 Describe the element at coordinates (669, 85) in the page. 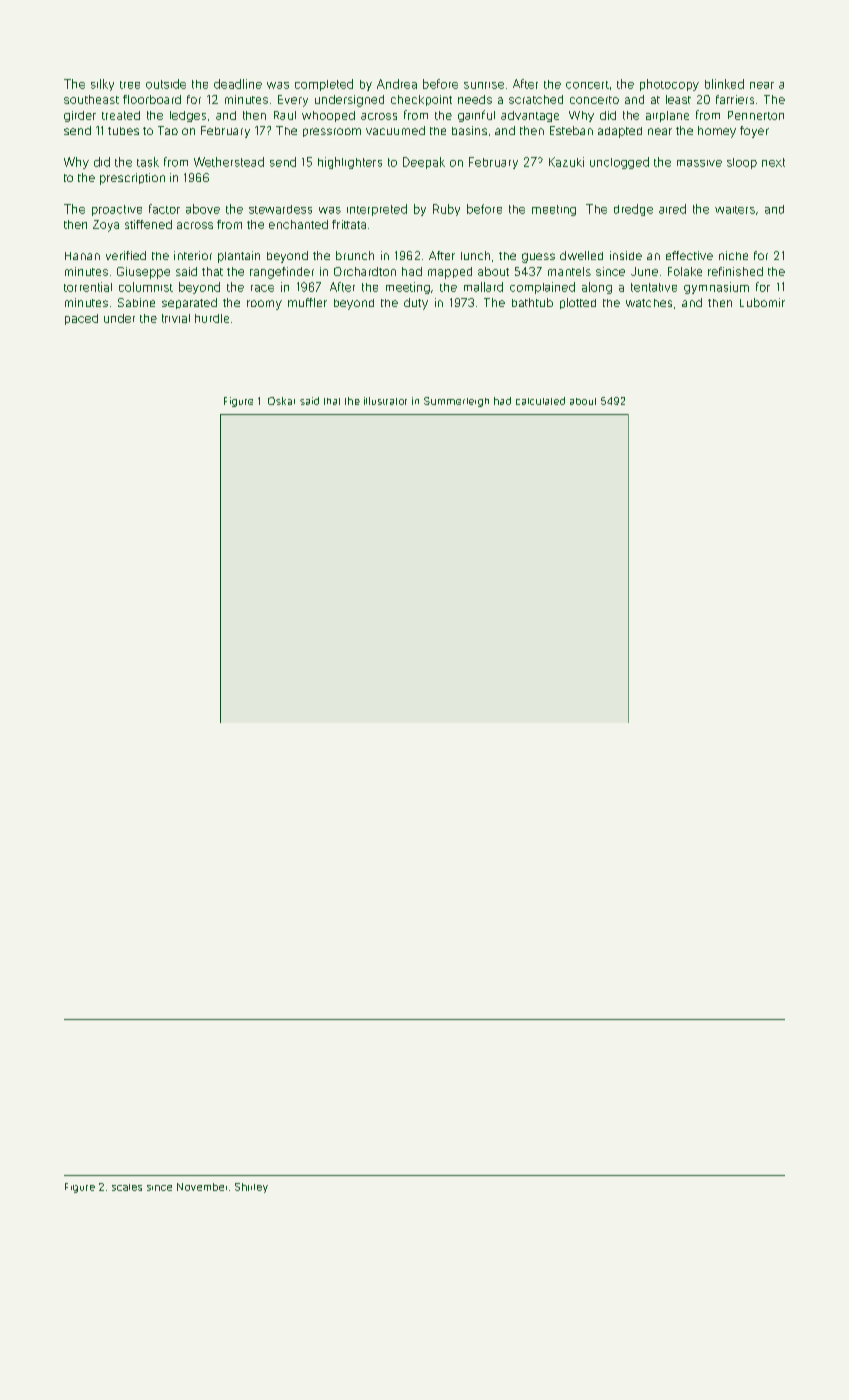

I see `photocopy` at that location.
